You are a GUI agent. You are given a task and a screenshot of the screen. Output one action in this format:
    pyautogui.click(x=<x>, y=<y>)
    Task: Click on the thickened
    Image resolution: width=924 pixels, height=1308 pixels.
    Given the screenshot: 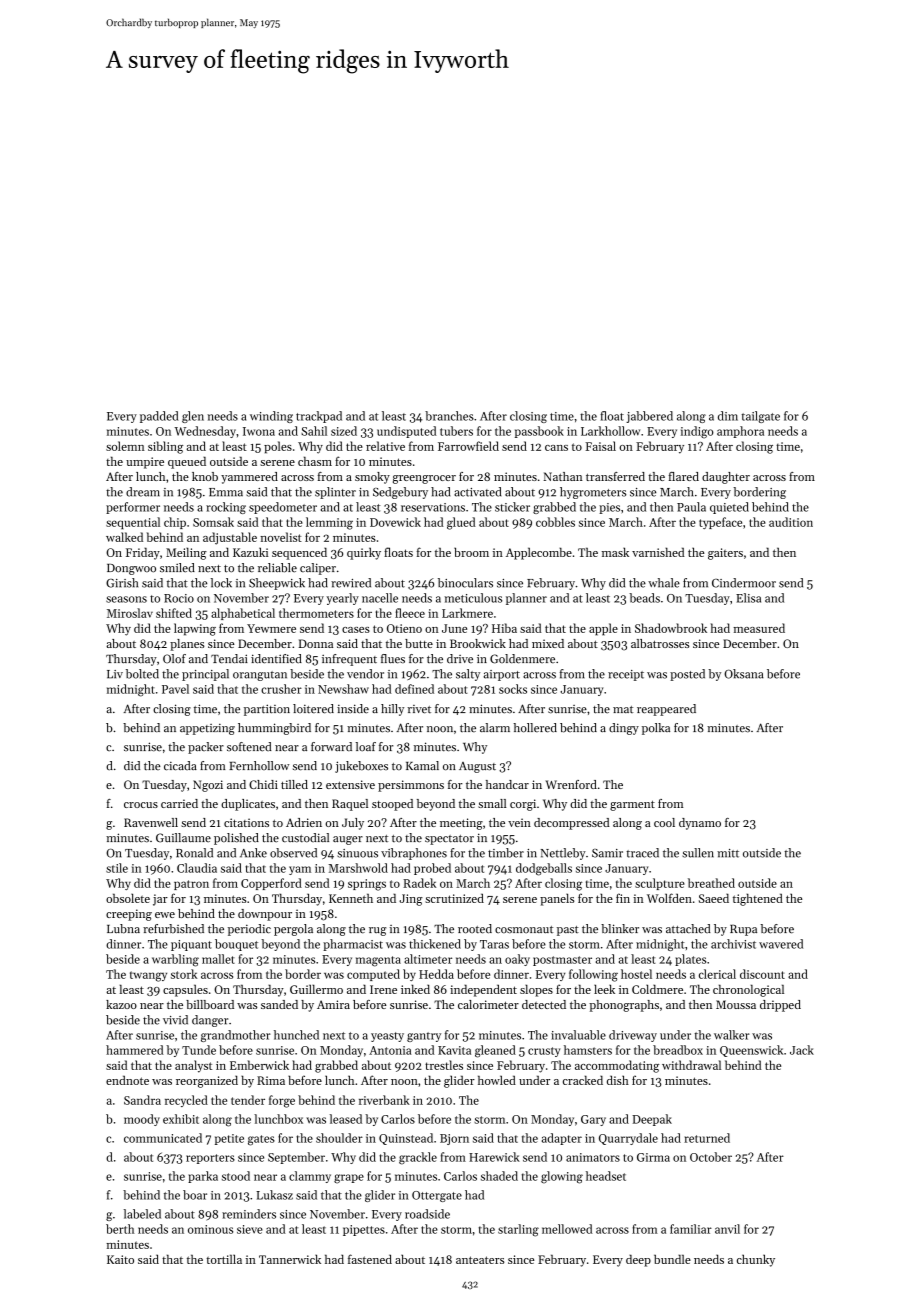 What is the action you would take?
    pyautogui.click(x=435, y=944)
